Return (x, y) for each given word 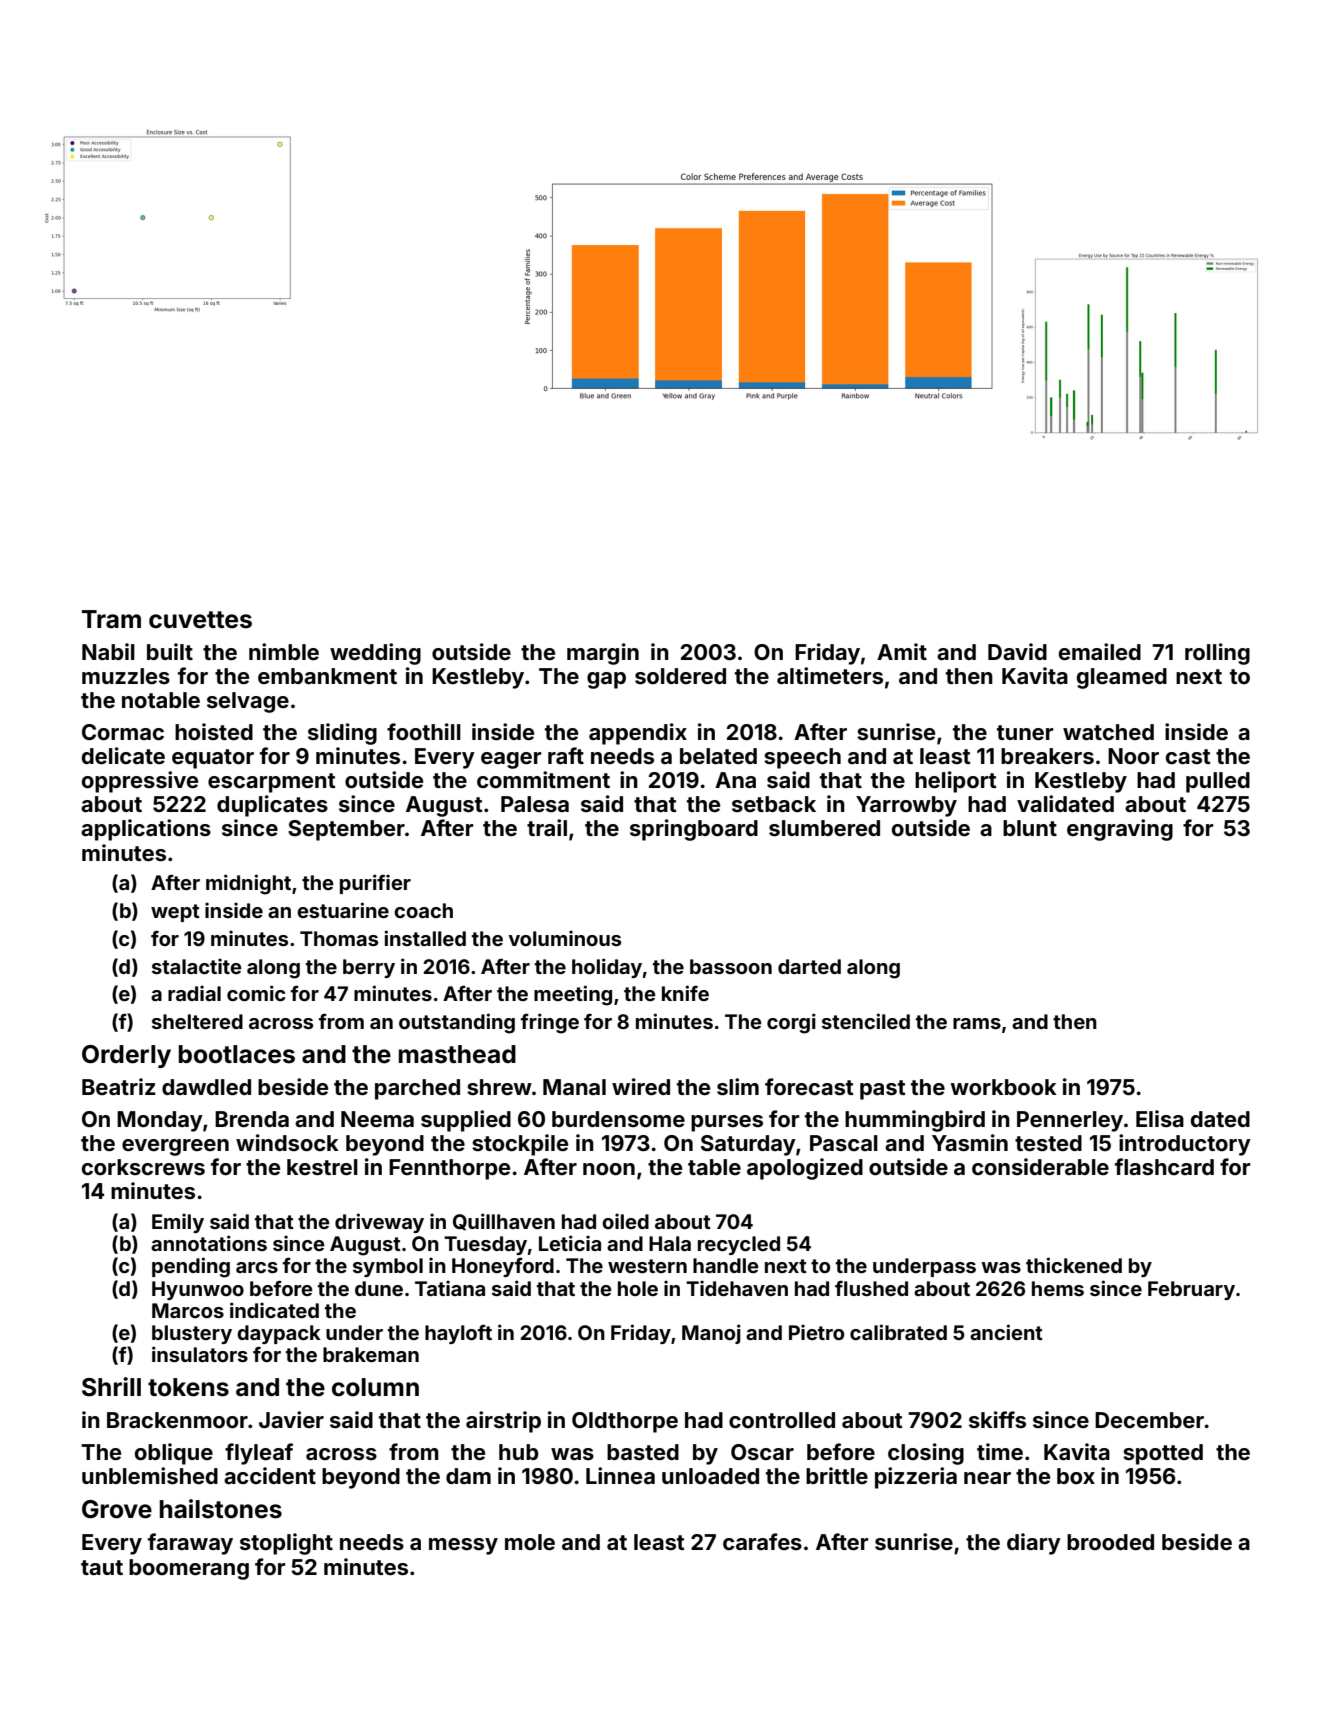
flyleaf (259, 1454)
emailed (1100, 651)
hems (1058, 1288)
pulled (1218, 782)
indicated (274, 1310)
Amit (902, 651)
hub (519, 1452)
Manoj (711, 1334)
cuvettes (200, 620)
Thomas (339, 938)
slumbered (824, 828)
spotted (1163, 1454)
